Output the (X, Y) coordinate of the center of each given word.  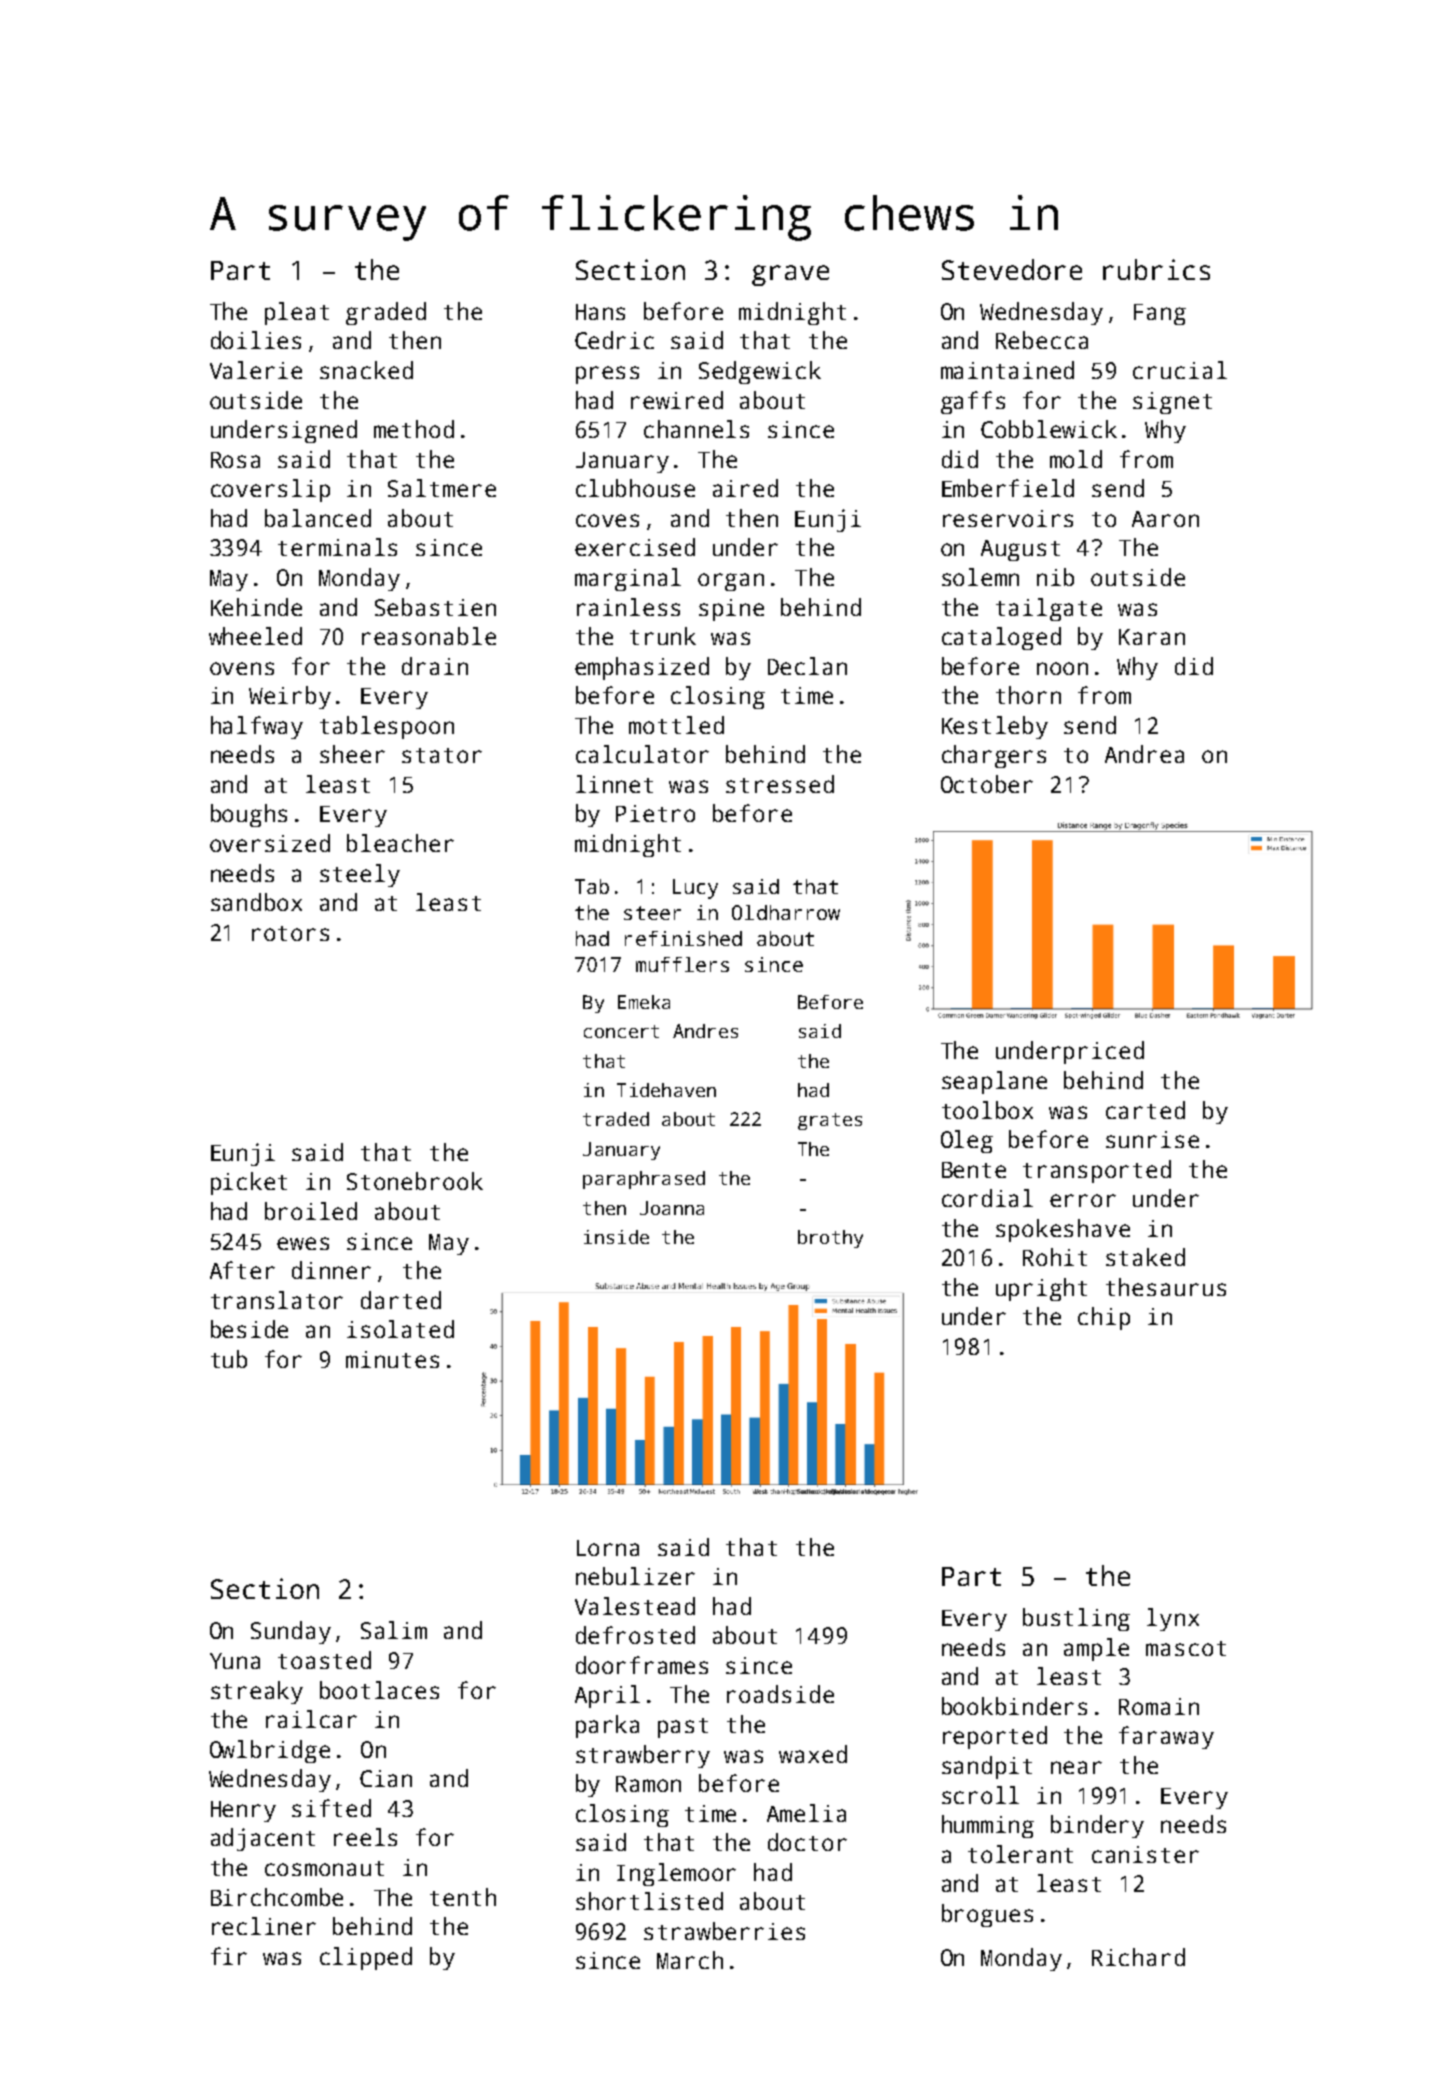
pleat (297, 313)
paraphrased (644, 1180)
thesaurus (1166, 1287)
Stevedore (1012, 269)
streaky (257, 1692)
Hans (600, 312)
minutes (392, 1359)
